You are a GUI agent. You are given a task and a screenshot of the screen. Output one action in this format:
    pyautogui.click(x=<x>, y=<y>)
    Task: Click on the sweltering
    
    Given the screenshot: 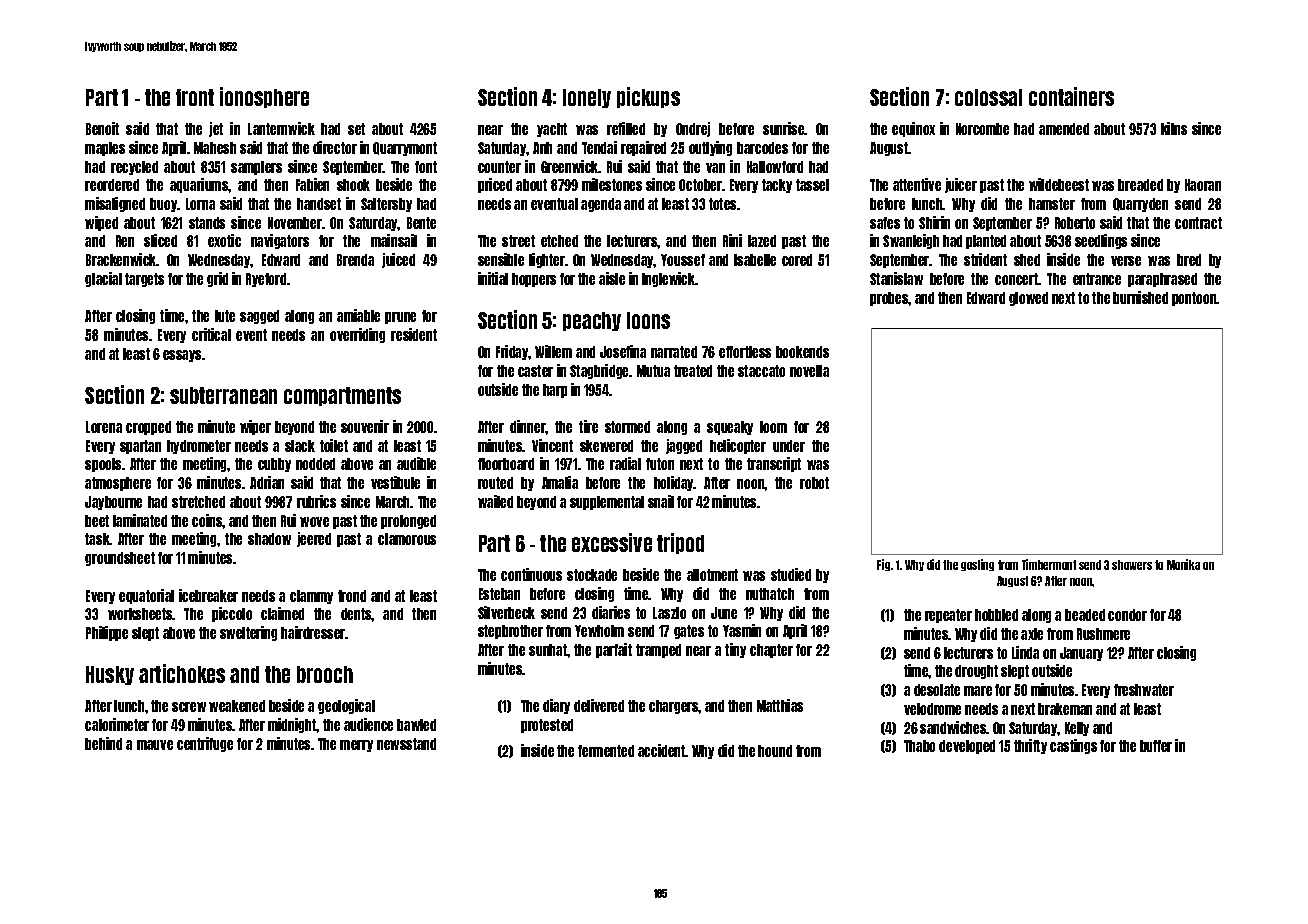 What is the action you would take?
    pyautogui.click(x=248, y=633)
